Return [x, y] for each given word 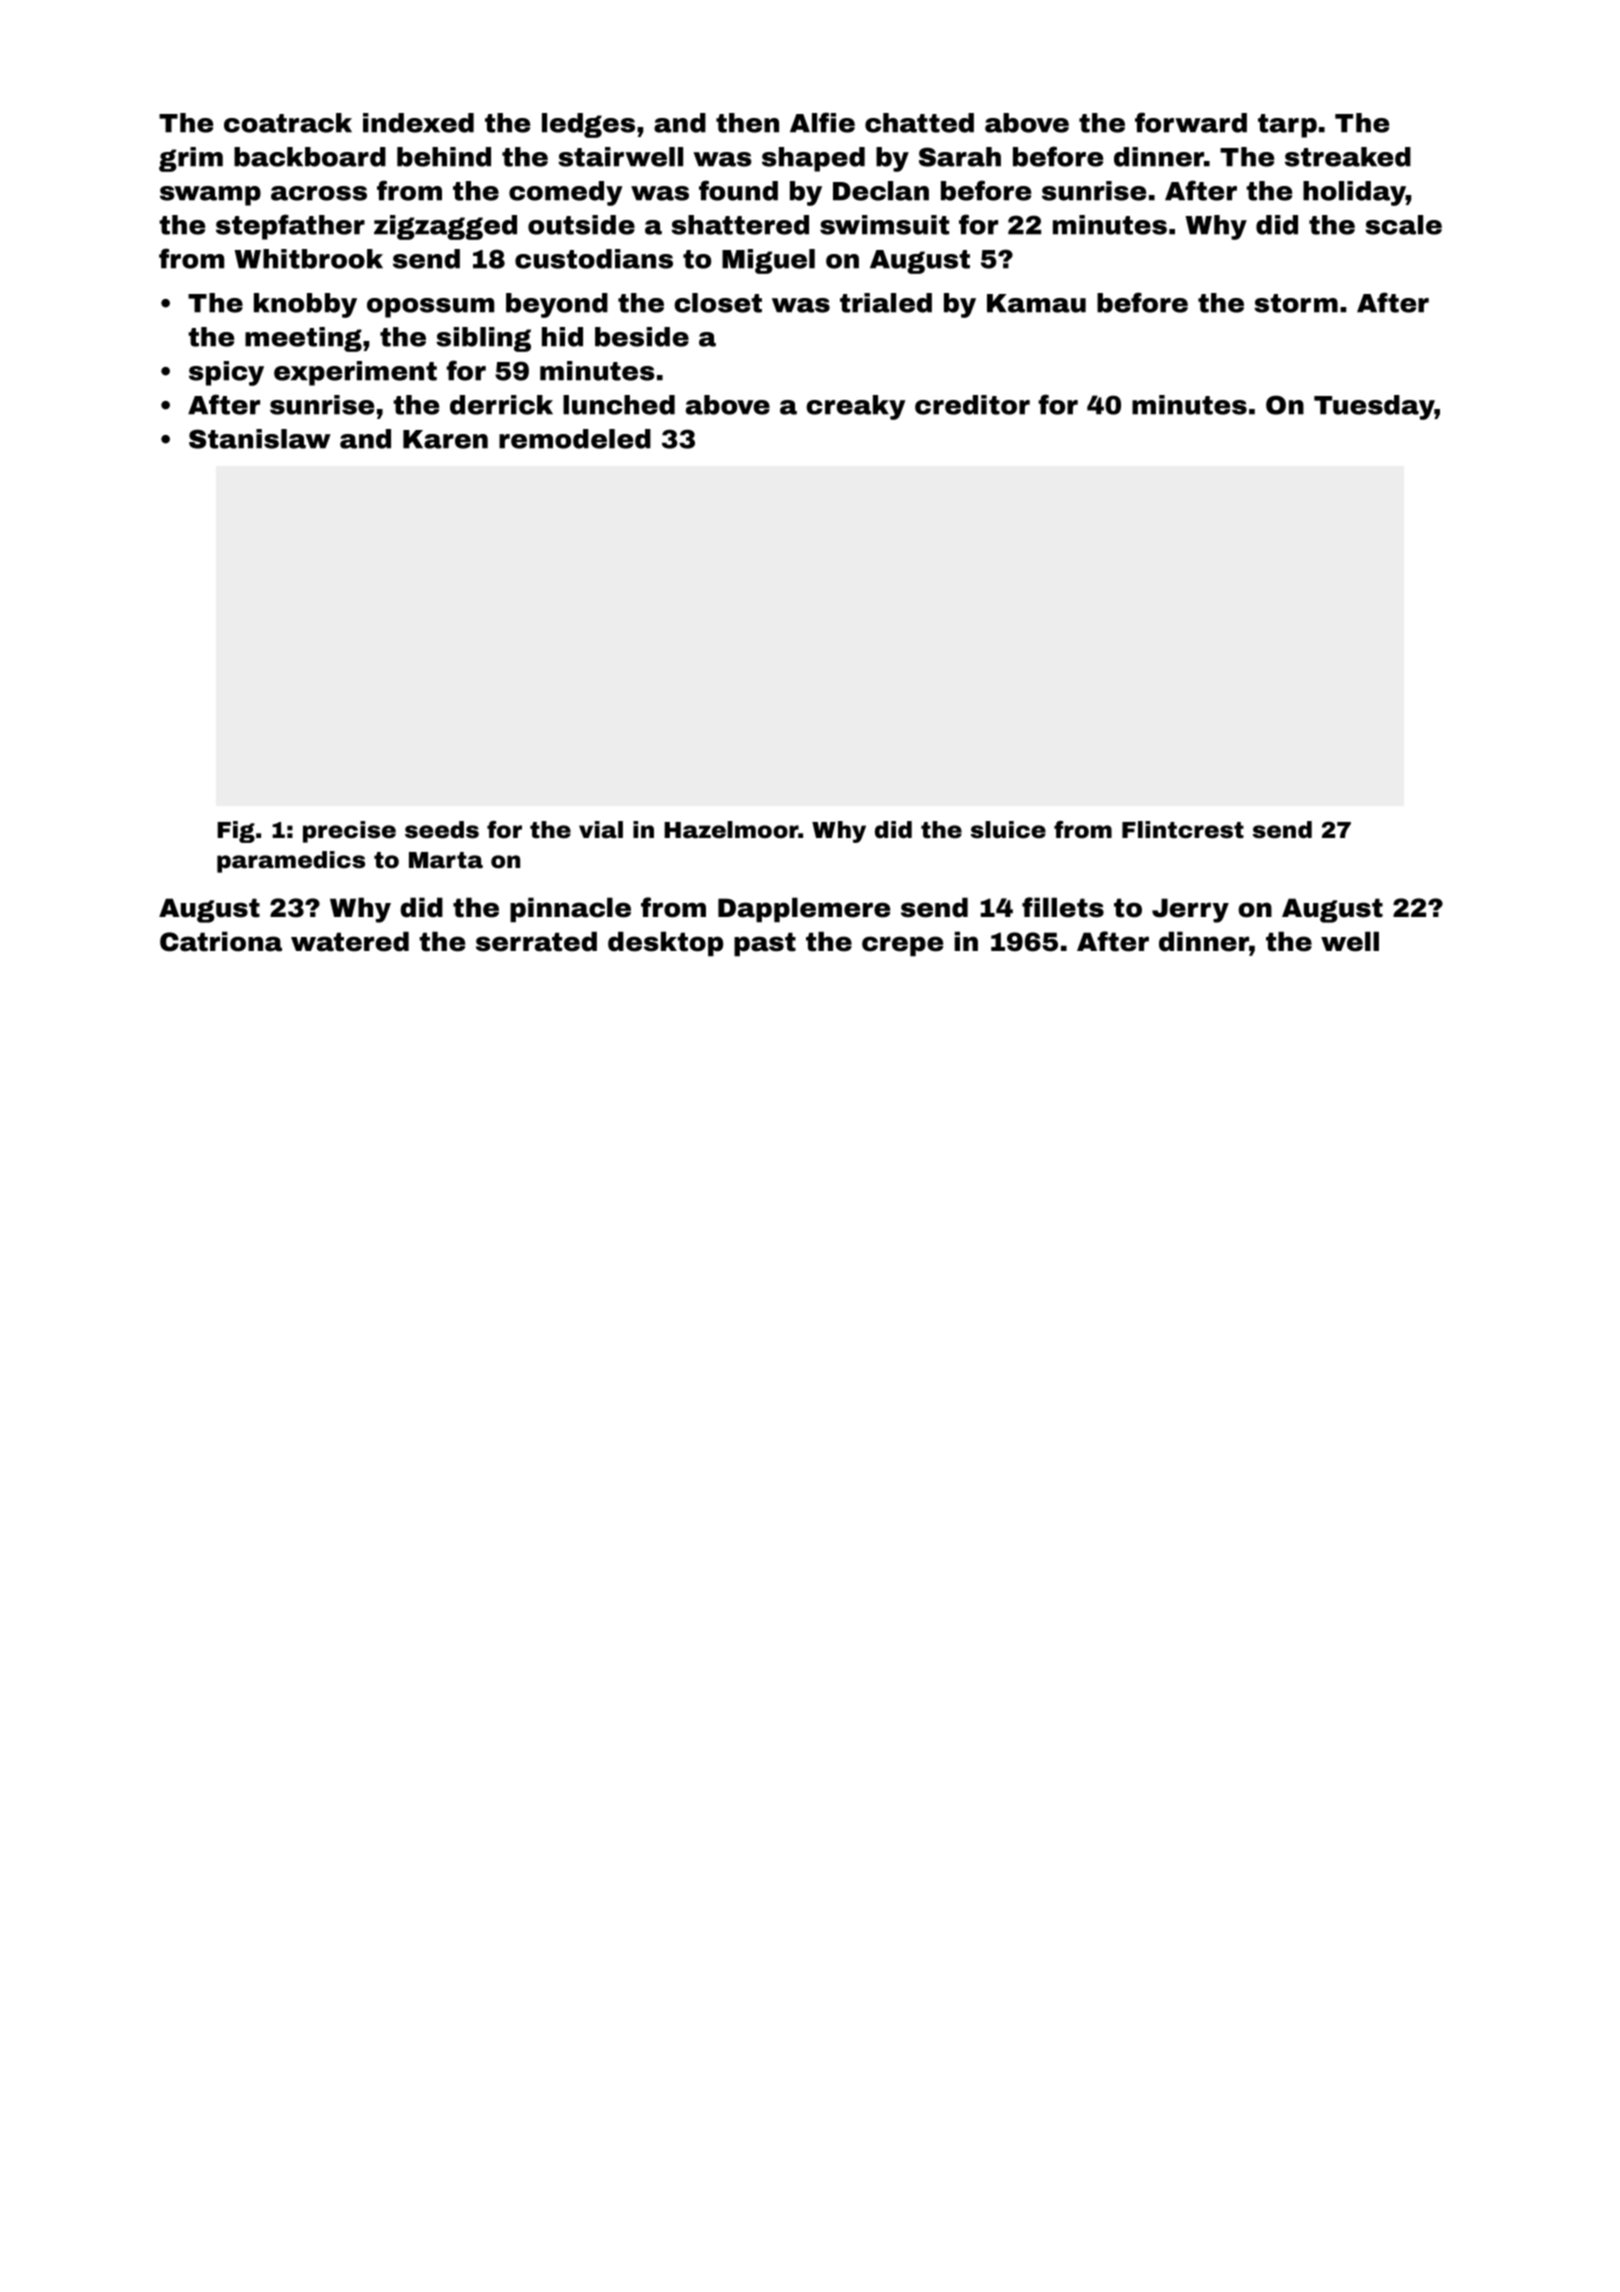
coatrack [288, 123]
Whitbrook [308, 259]
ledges [588, 125]
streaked [1348, 157]
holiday [1354, 193]
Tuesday [1374, 407]
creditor [972, 405]
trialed [886, 303]
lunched [619, 405]
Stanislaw [260, 439]
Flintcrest [1183, 830]
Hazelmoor [731, 830]
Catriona [221, 941]
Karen [445, 439]
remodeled [575, 439]
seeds [442, 830]
